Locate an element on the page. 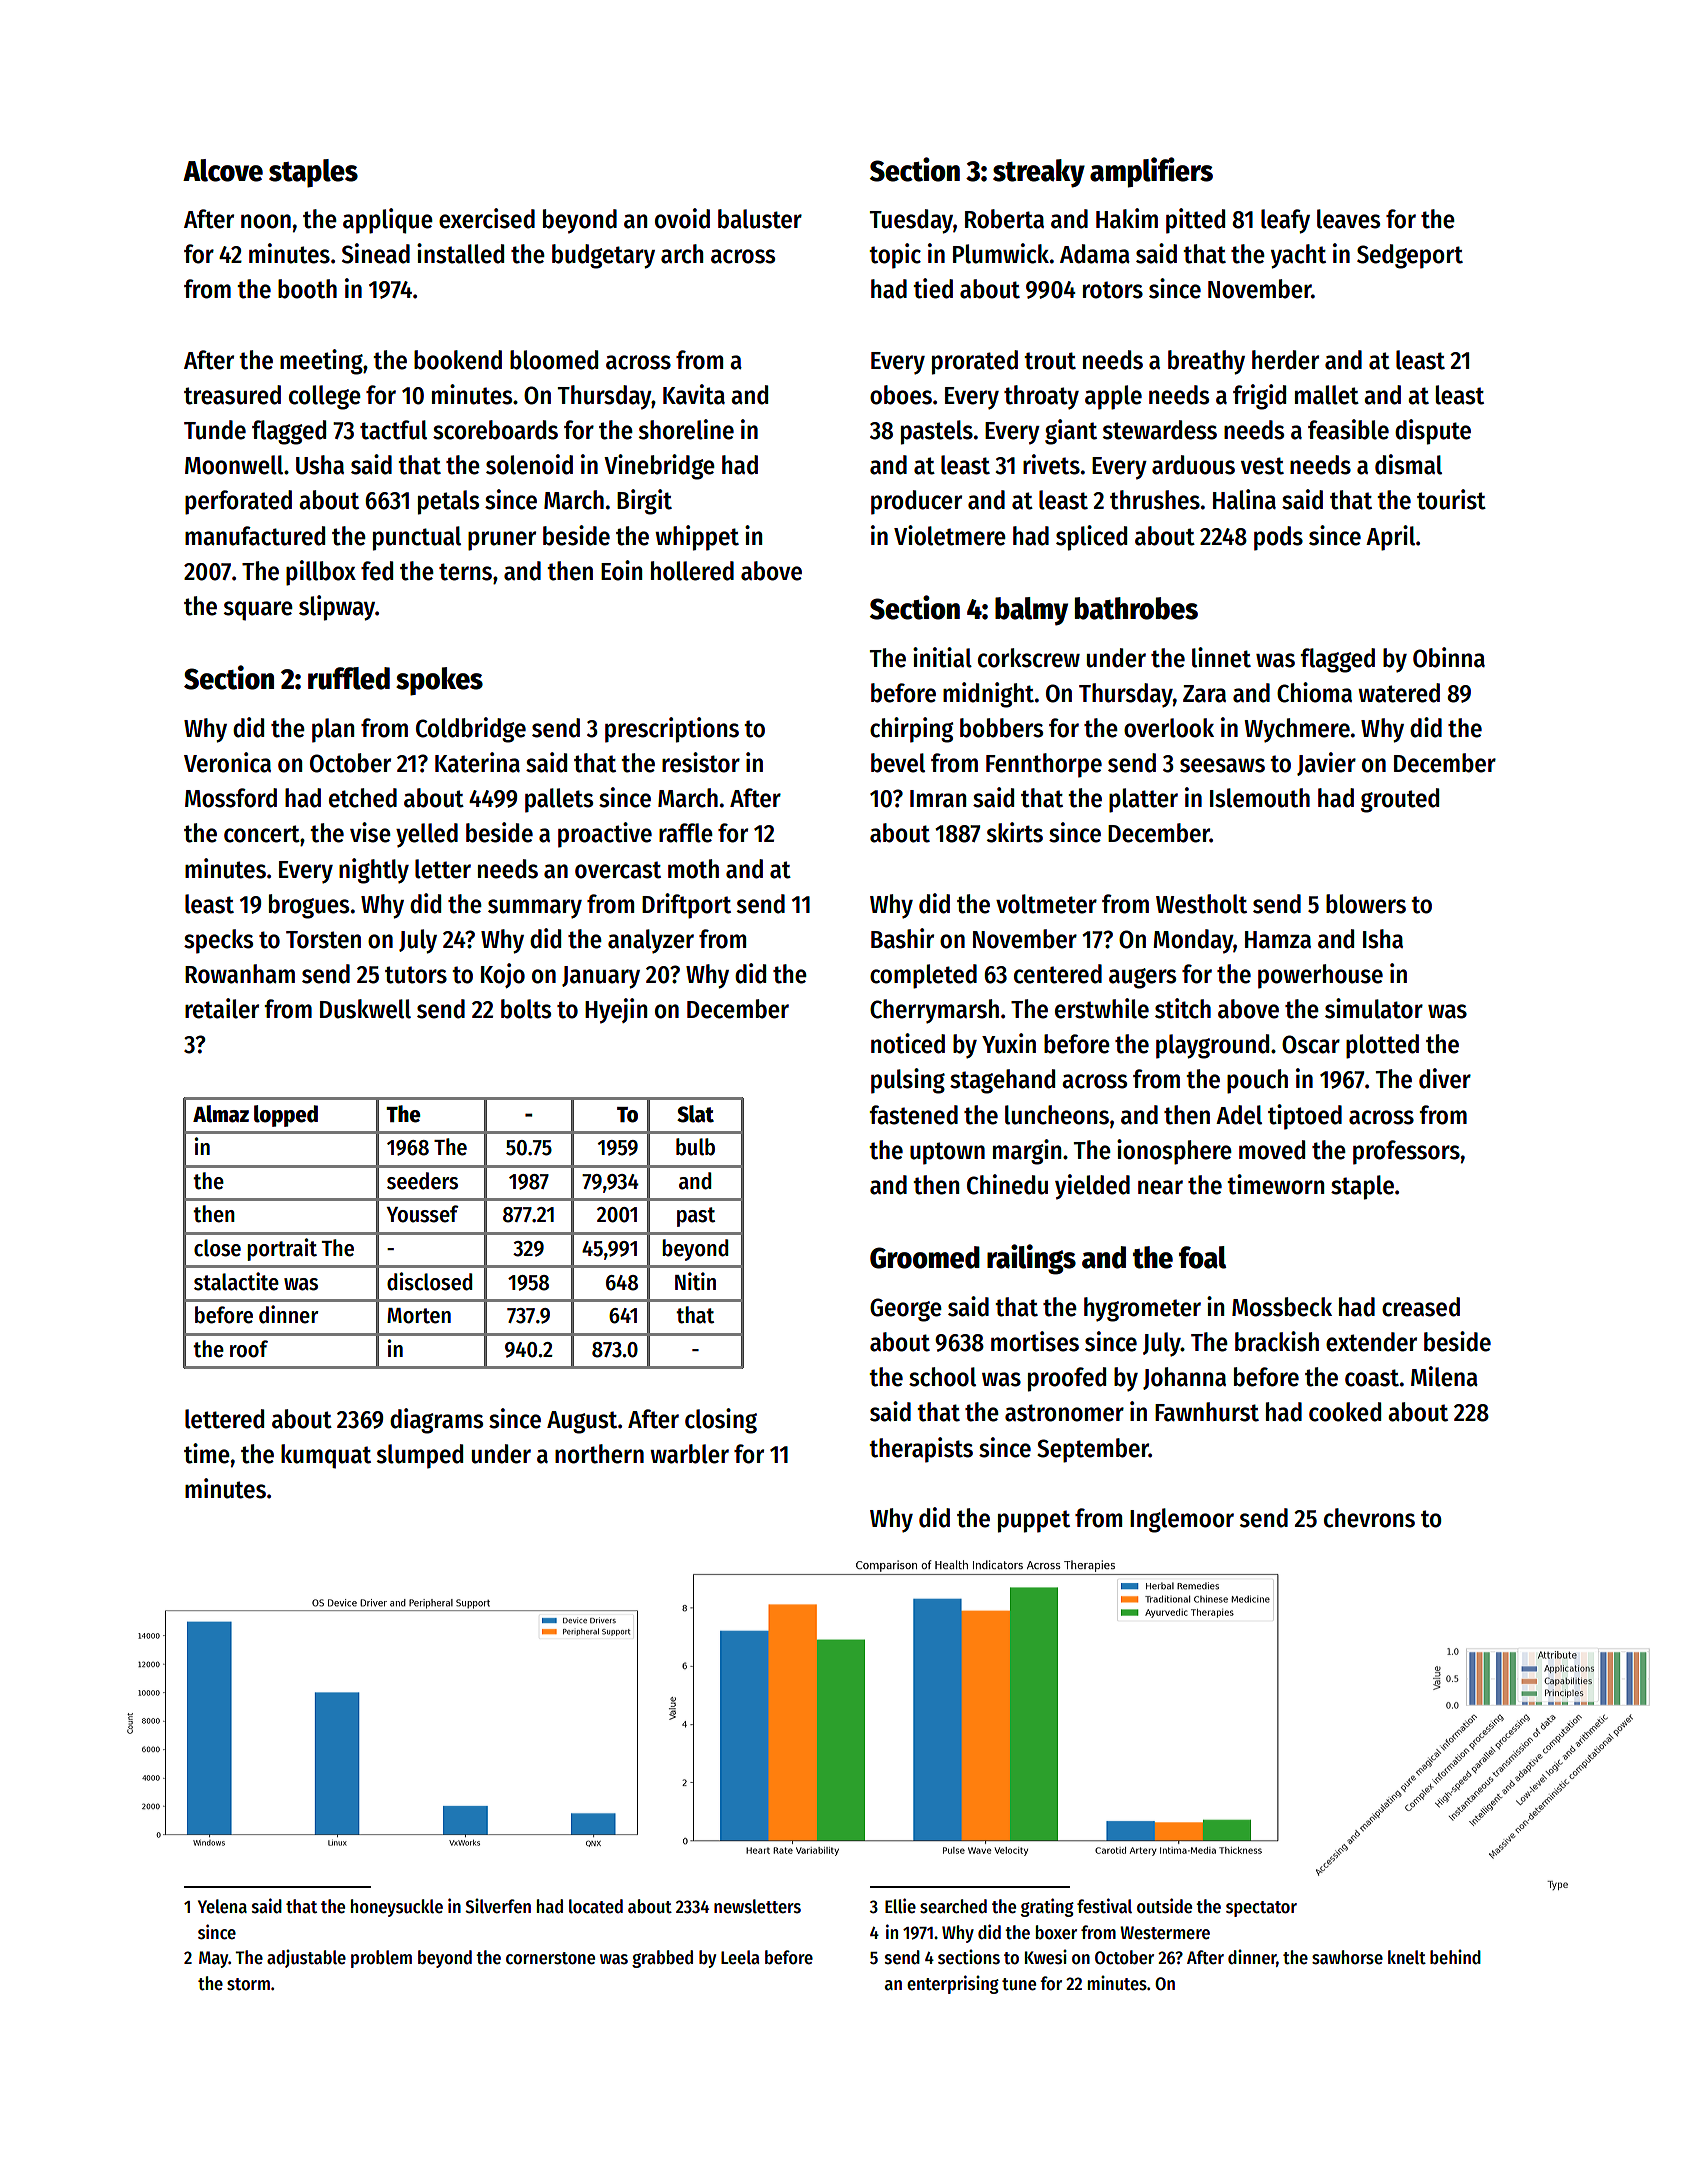  Hakim is located at coordinates (1127, 218).
